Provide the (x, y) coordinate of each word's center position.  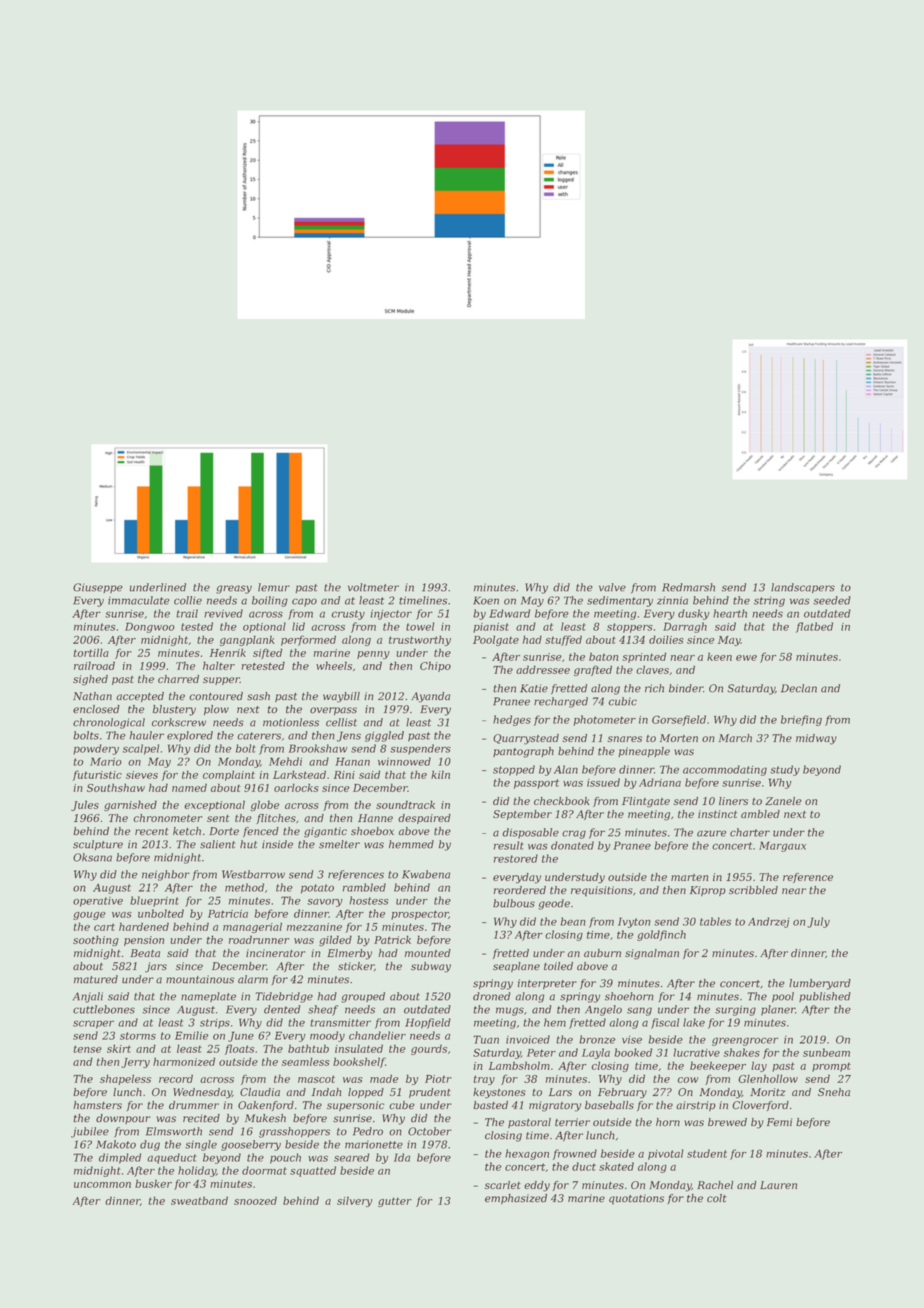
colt (717, 1198)
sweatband (199, 1200)
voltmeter (373, 587)
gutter (395, 1202)
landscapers (803, 588)
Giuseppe (98, 588)
